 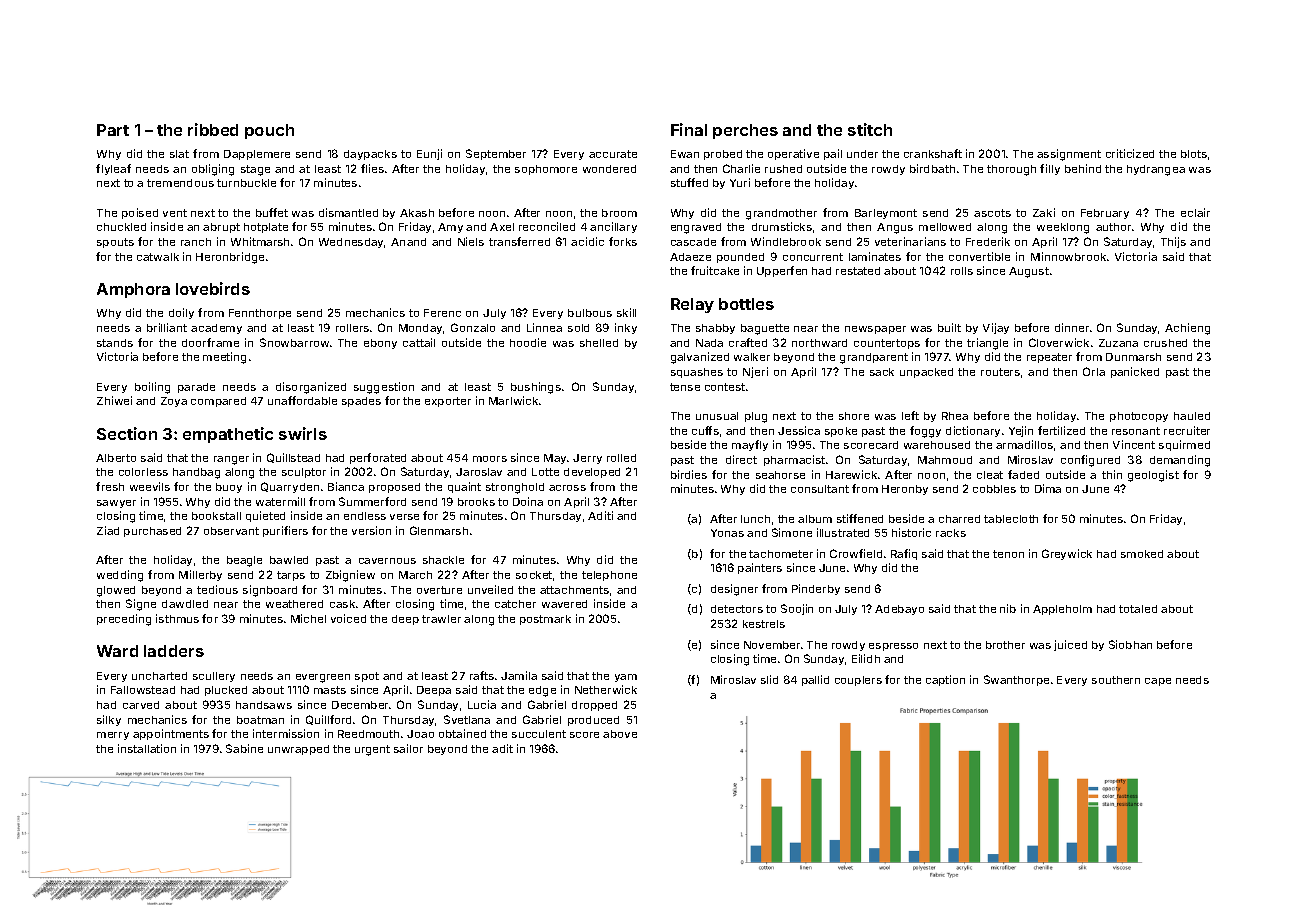 I want to click on album, so click(x=815, y=519).
